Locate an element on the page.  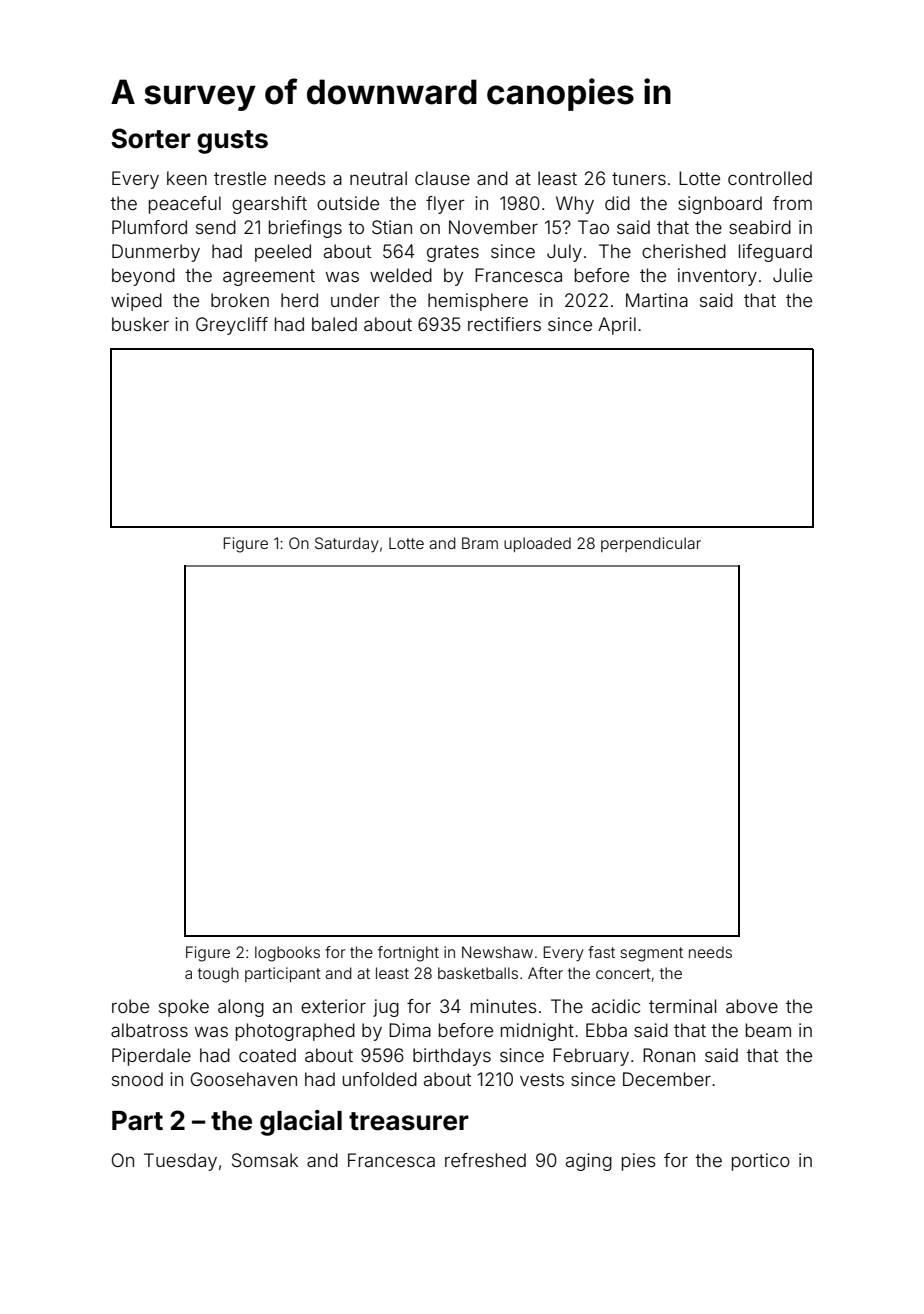
segment is located at coordinates (651, 954).
